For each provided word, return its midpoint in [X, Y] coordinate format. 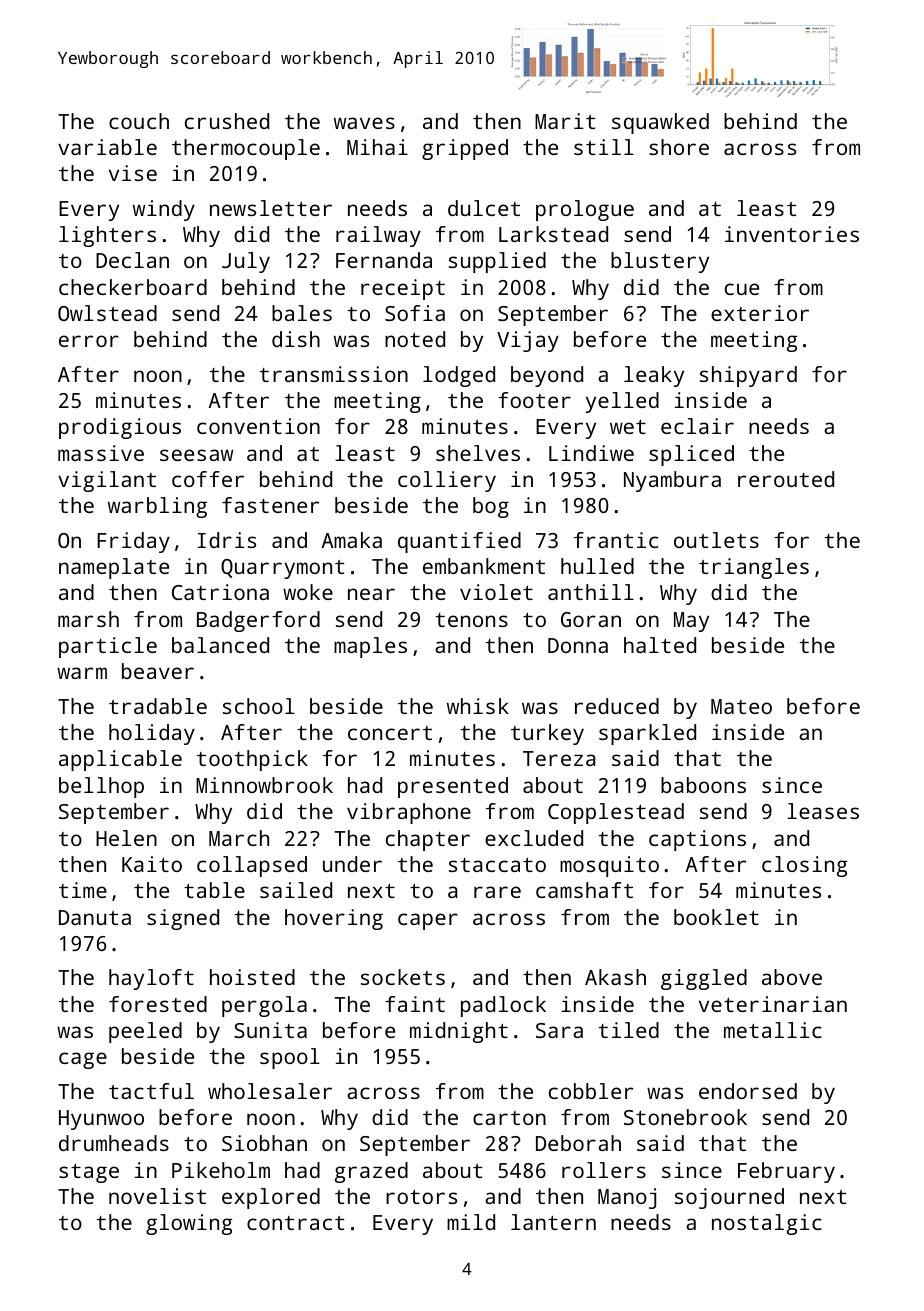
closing [804, 866]
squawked [660, 123]
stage [89, 1173]
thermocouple [246, 149]
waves [364, 123]
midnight [459, 1032]
